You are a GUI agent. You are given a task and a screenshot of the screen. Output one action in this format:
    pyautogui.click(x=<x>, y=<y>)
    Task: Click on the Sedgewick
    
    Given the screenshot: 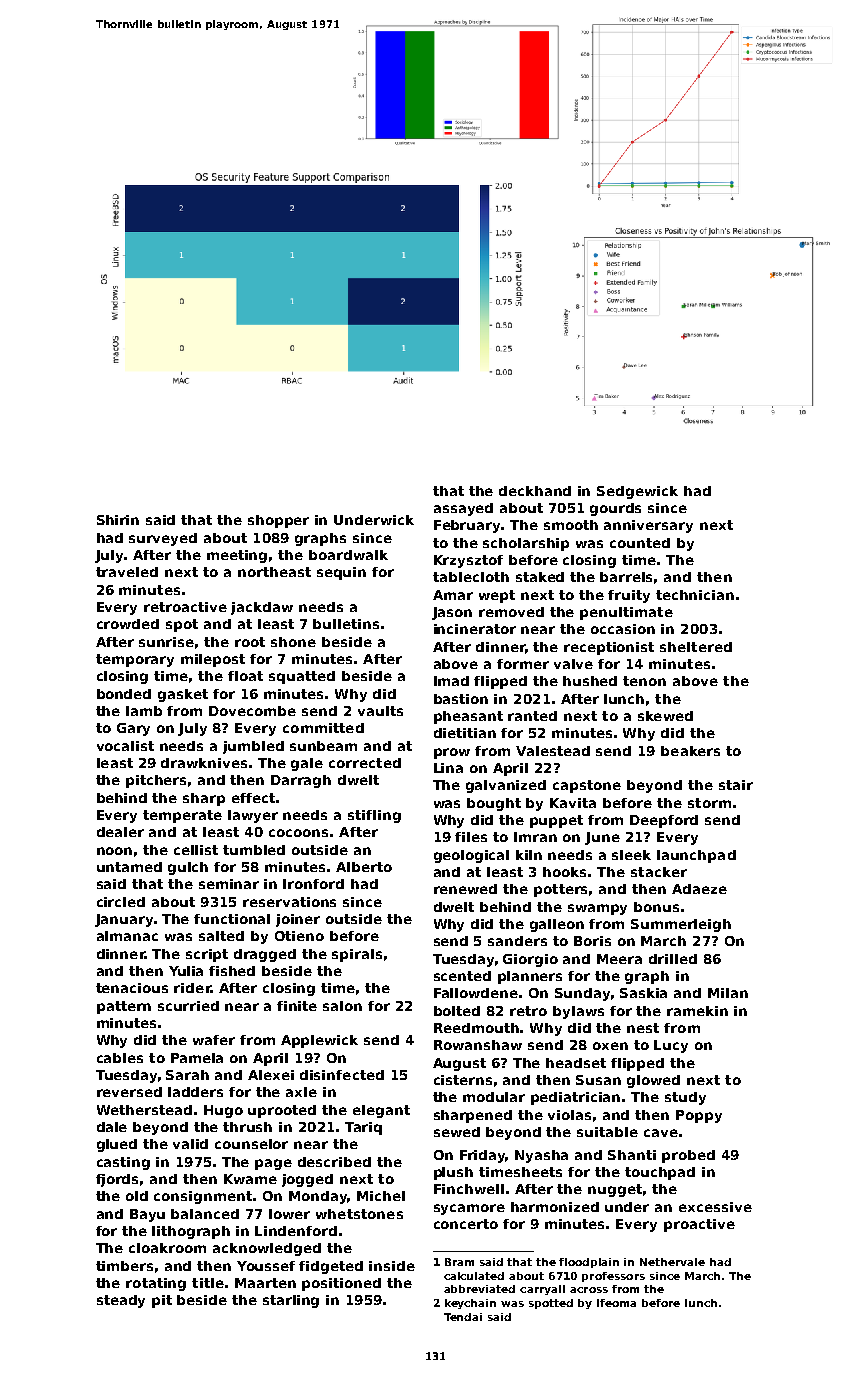 What is the action you would take?
    pyautogui.click(x=637, y=492)
